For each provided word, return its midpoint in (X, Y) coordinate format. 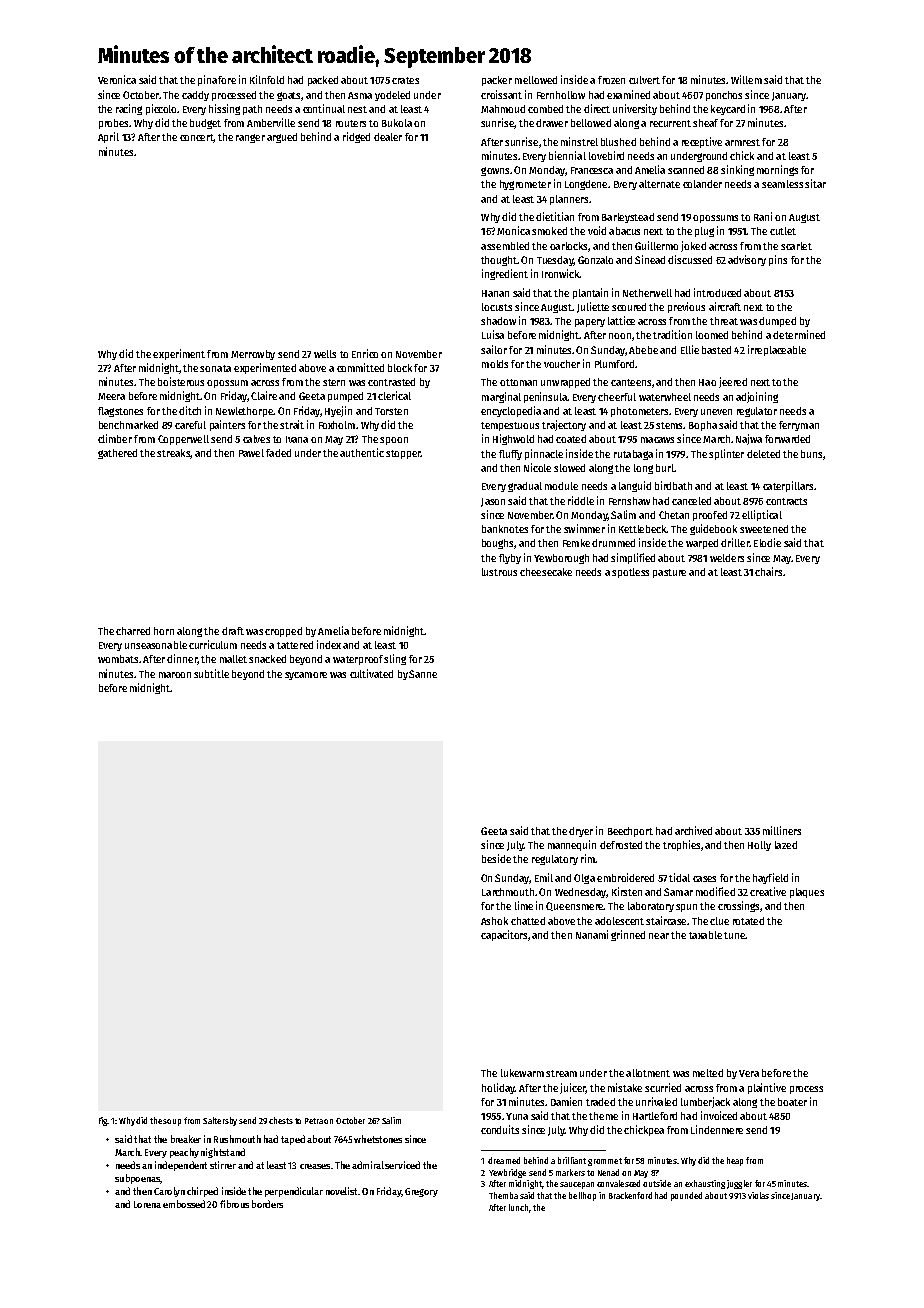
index (329, 644)
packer (497, 81)
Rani (763, 216)
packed (323, 81)
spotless (630, 573)
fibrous (234, 1204)
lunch (518, 1207)
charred (133, 631)
